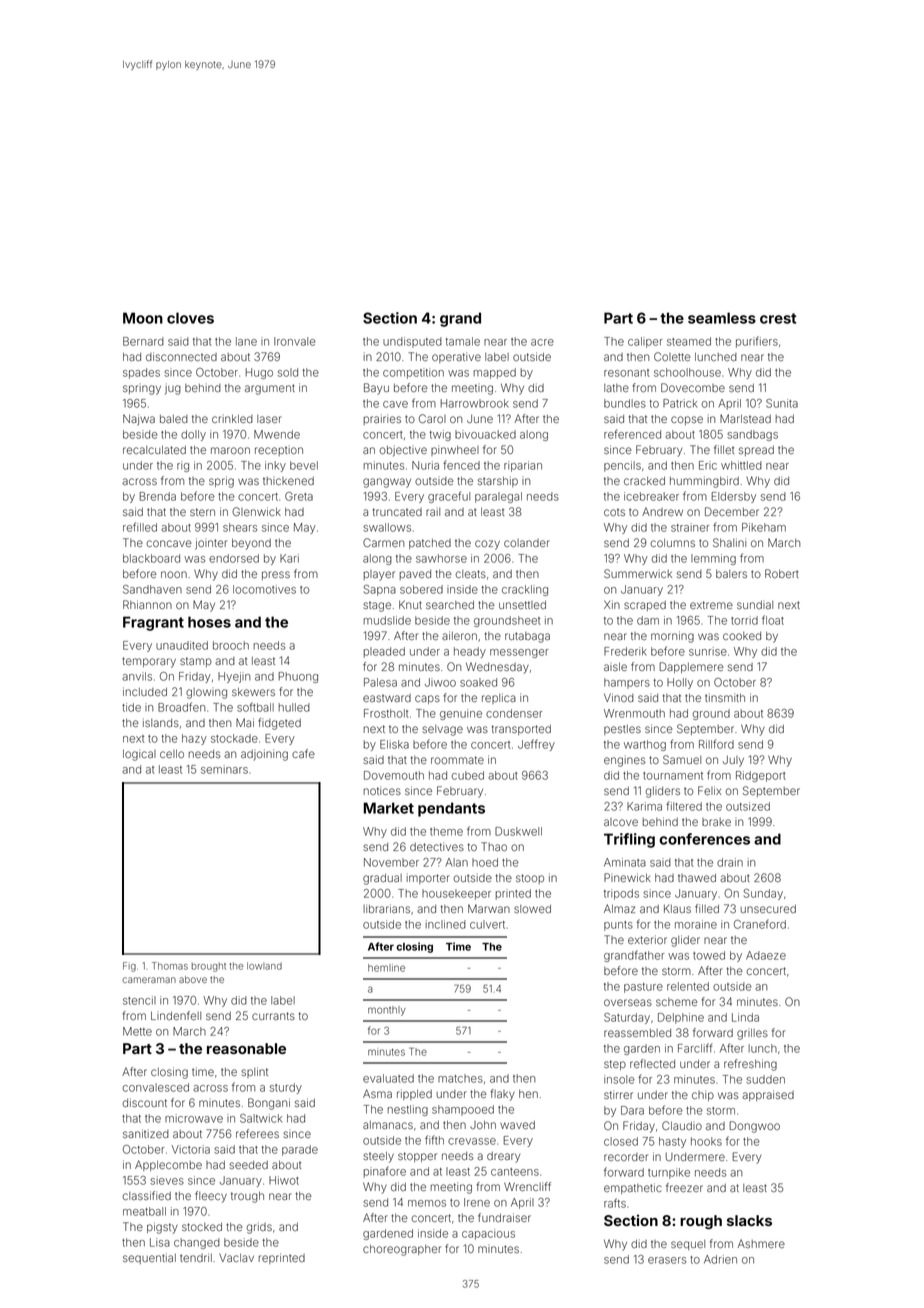 This document has height=1308, width=924. What do you see at coordinates (722, 318) in the document?
I see `seamless` at bounding box center [722, 318].
